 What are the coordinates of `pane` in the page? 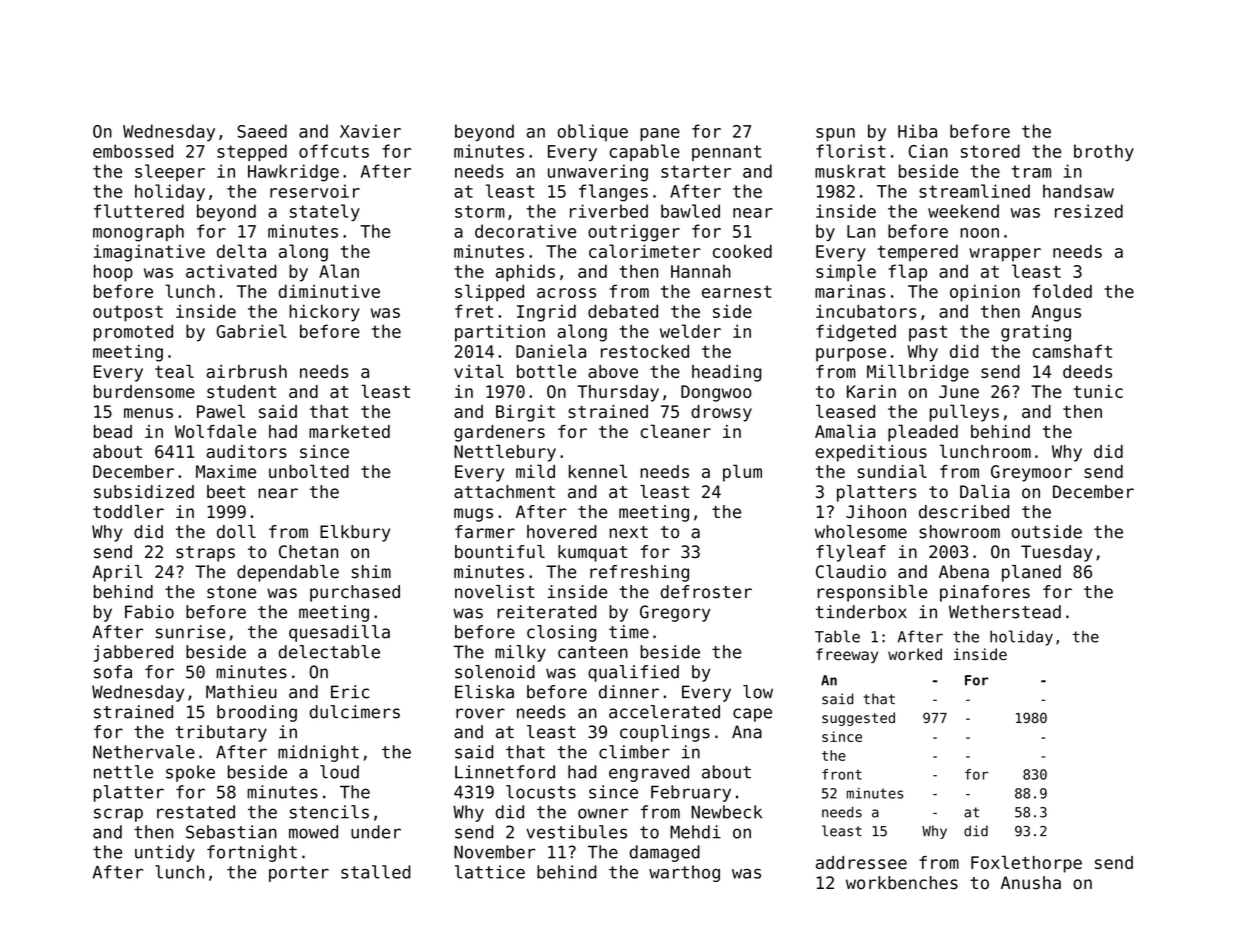 It's located at (660, 134).
